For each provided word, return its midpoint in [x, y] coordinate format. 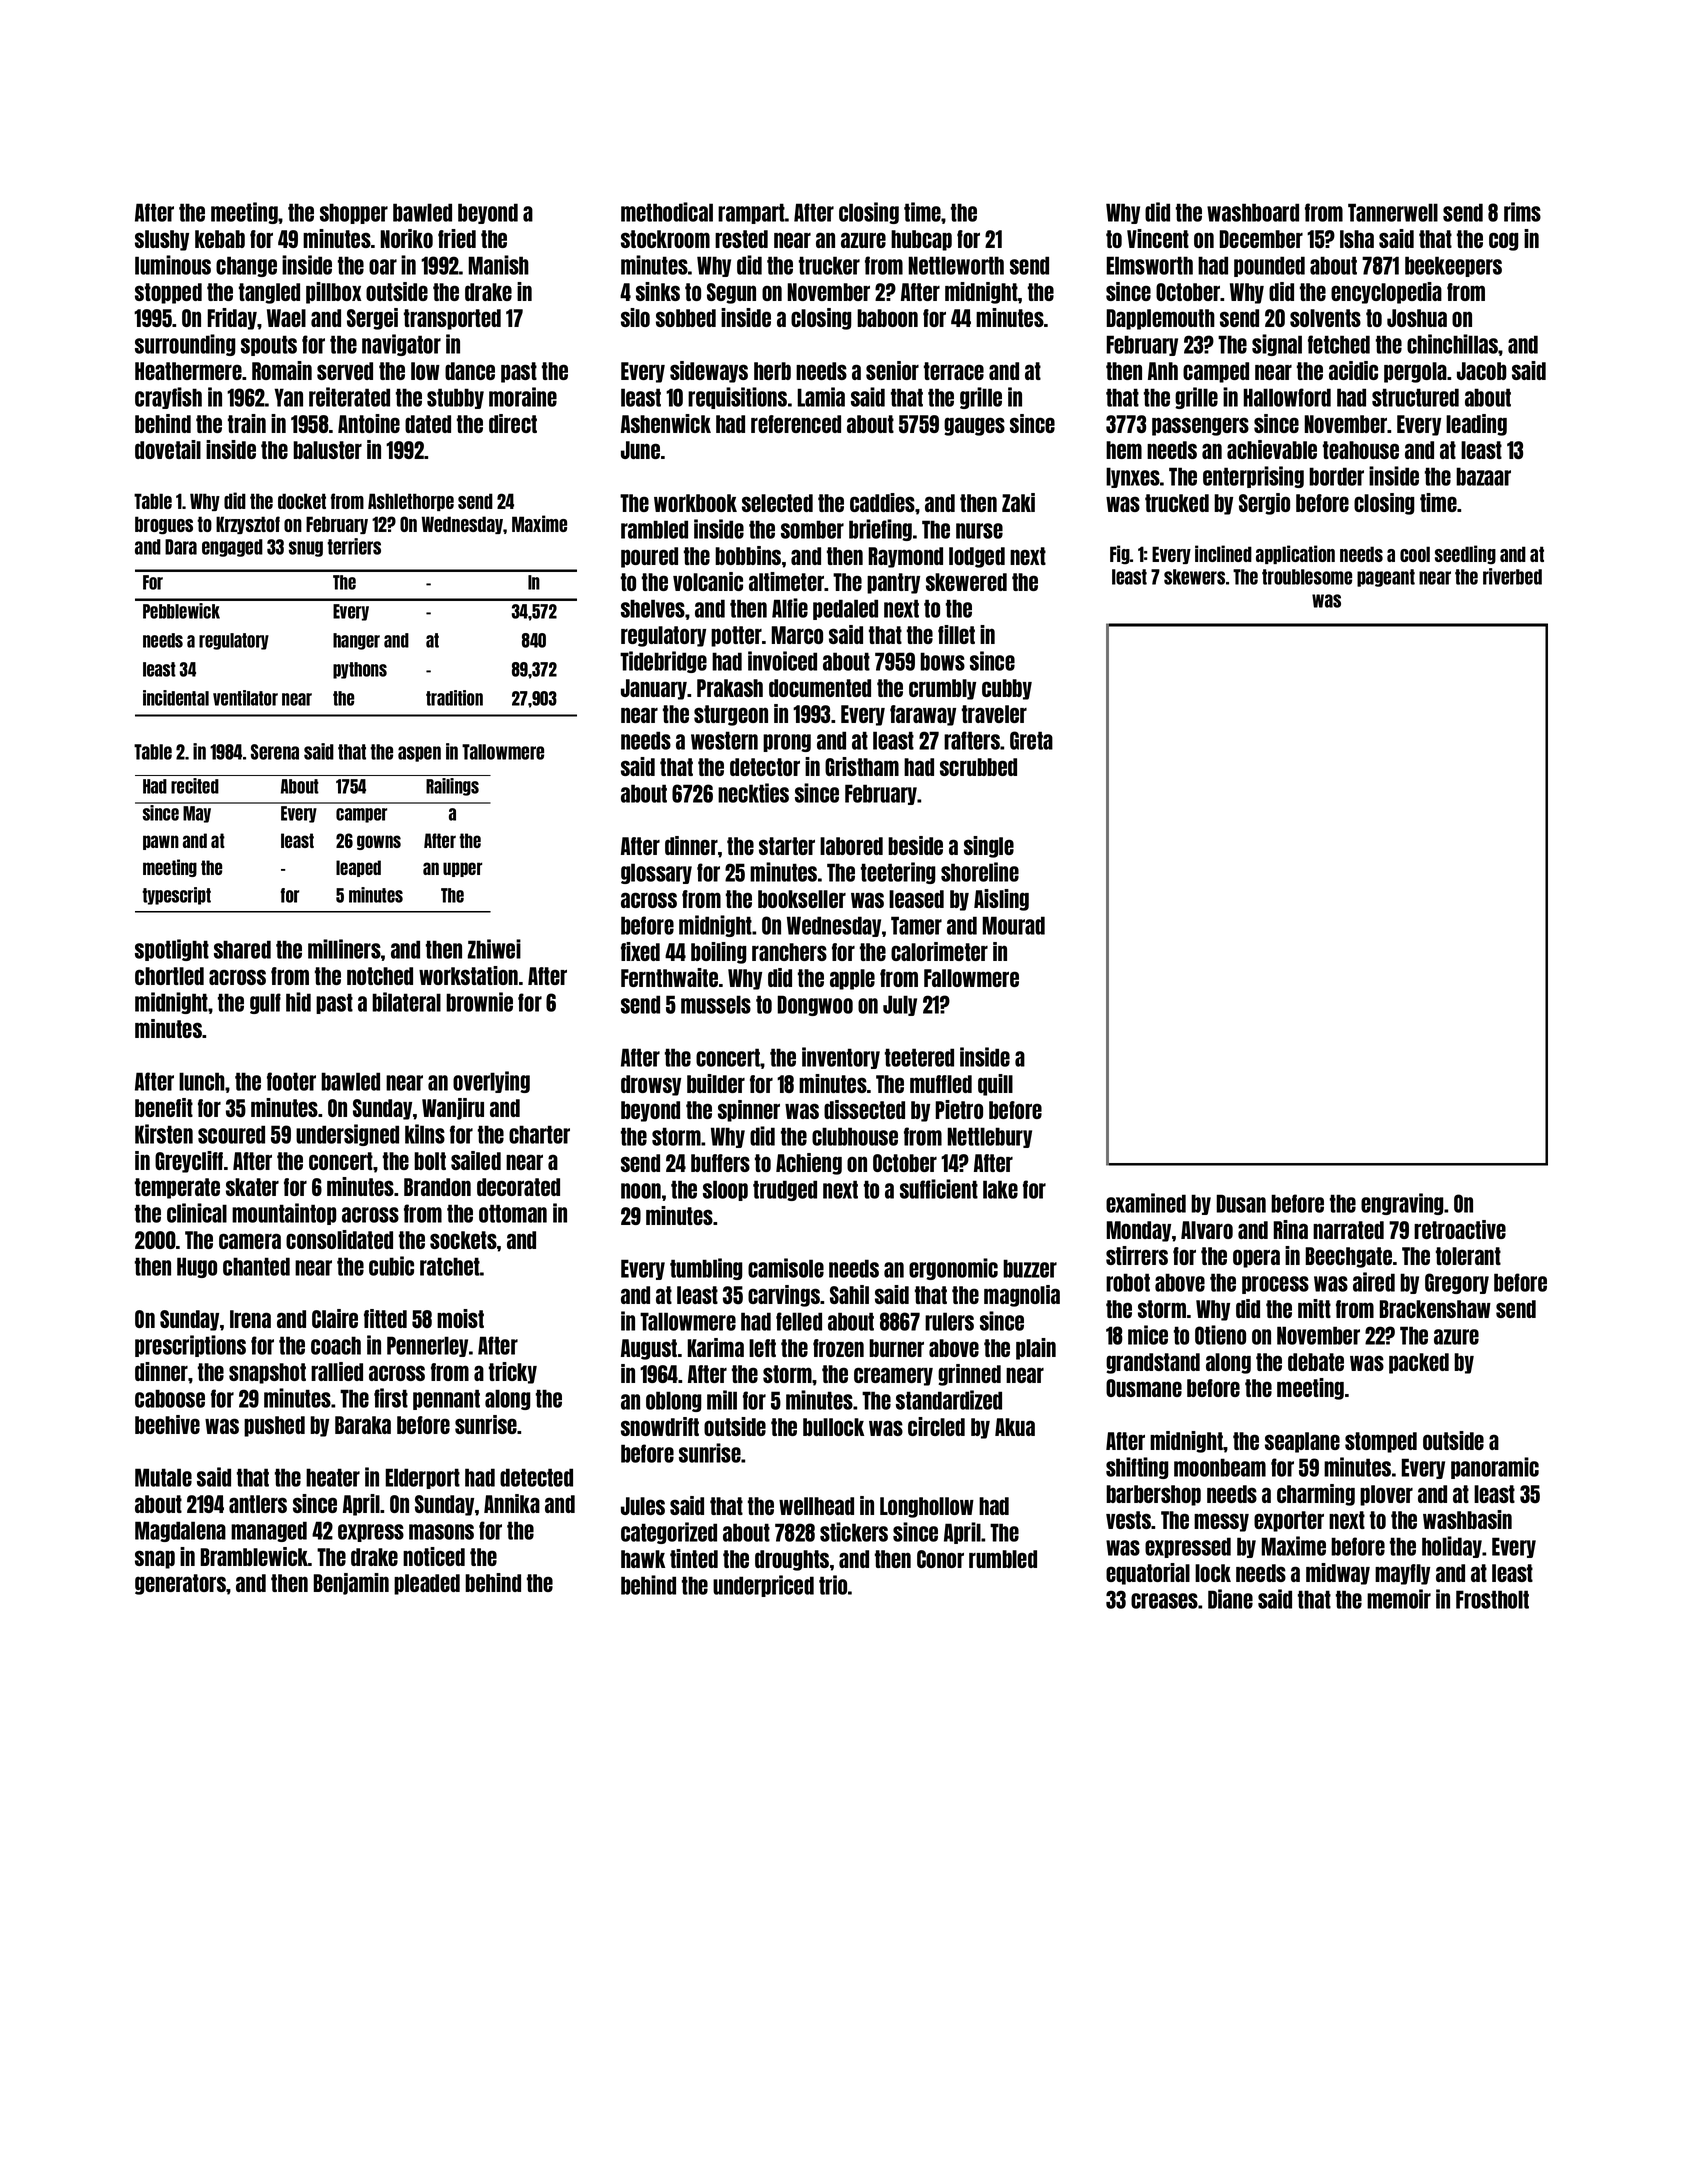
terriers [354, 546]
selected [777, 503]
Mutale [163, 1477]
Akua [1015, 1427]
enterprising [1253, 477]
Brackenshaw [1435, 1309]
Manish [498, 265]
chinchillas [1453, 344]
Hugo [197, 1267]
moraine [523, 397]
